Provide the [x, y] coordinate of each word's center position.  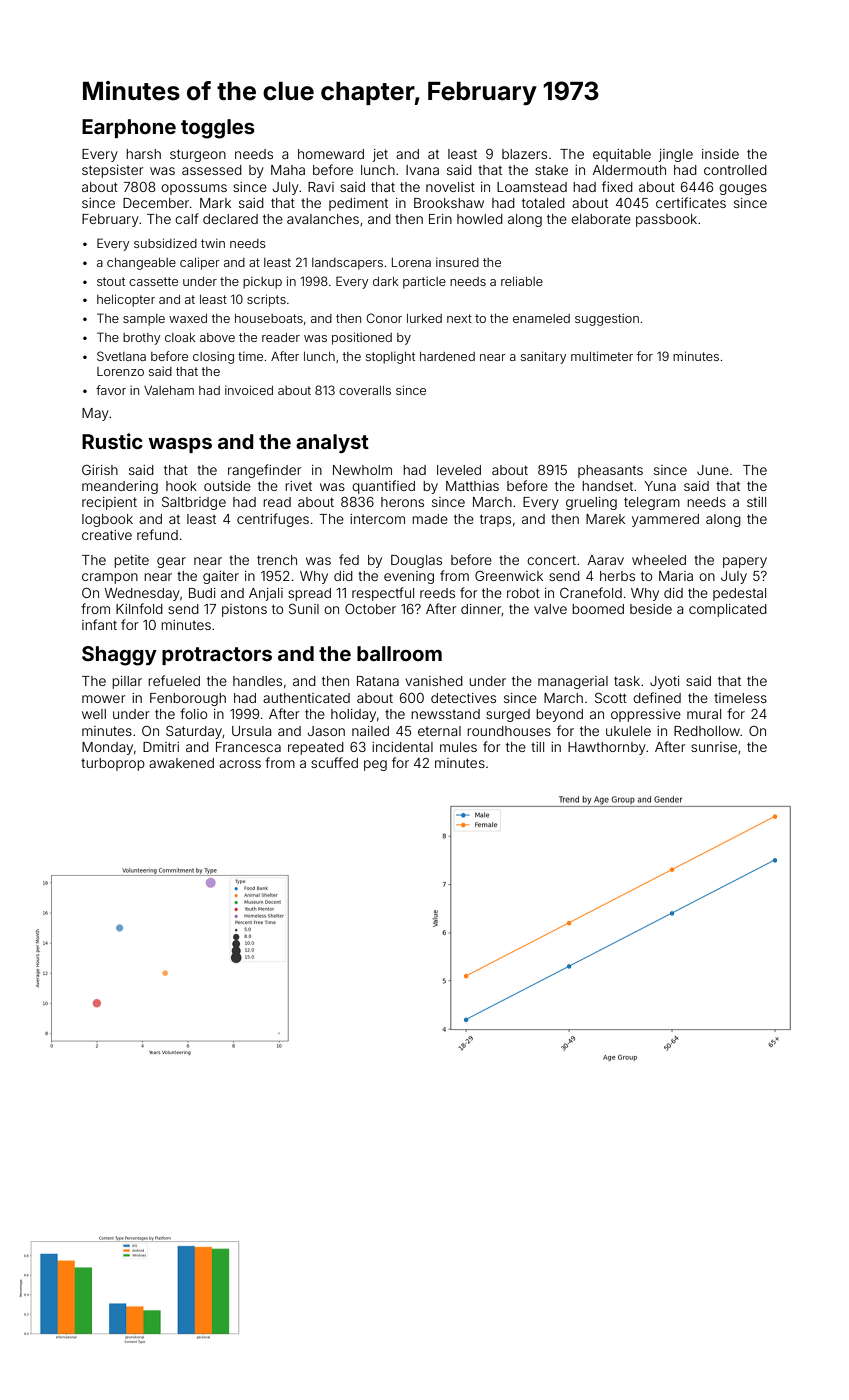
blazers [524, 154]
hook [181, 486]
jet [380, 155]
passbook [666, 220]
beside [651, 609]
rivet [298, 486]
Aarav [606, 560]
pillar [127, 682]
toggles [218, 129]
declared [230, 219]
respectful [383, 594]
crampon [110, 578]
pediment [358, 204]
